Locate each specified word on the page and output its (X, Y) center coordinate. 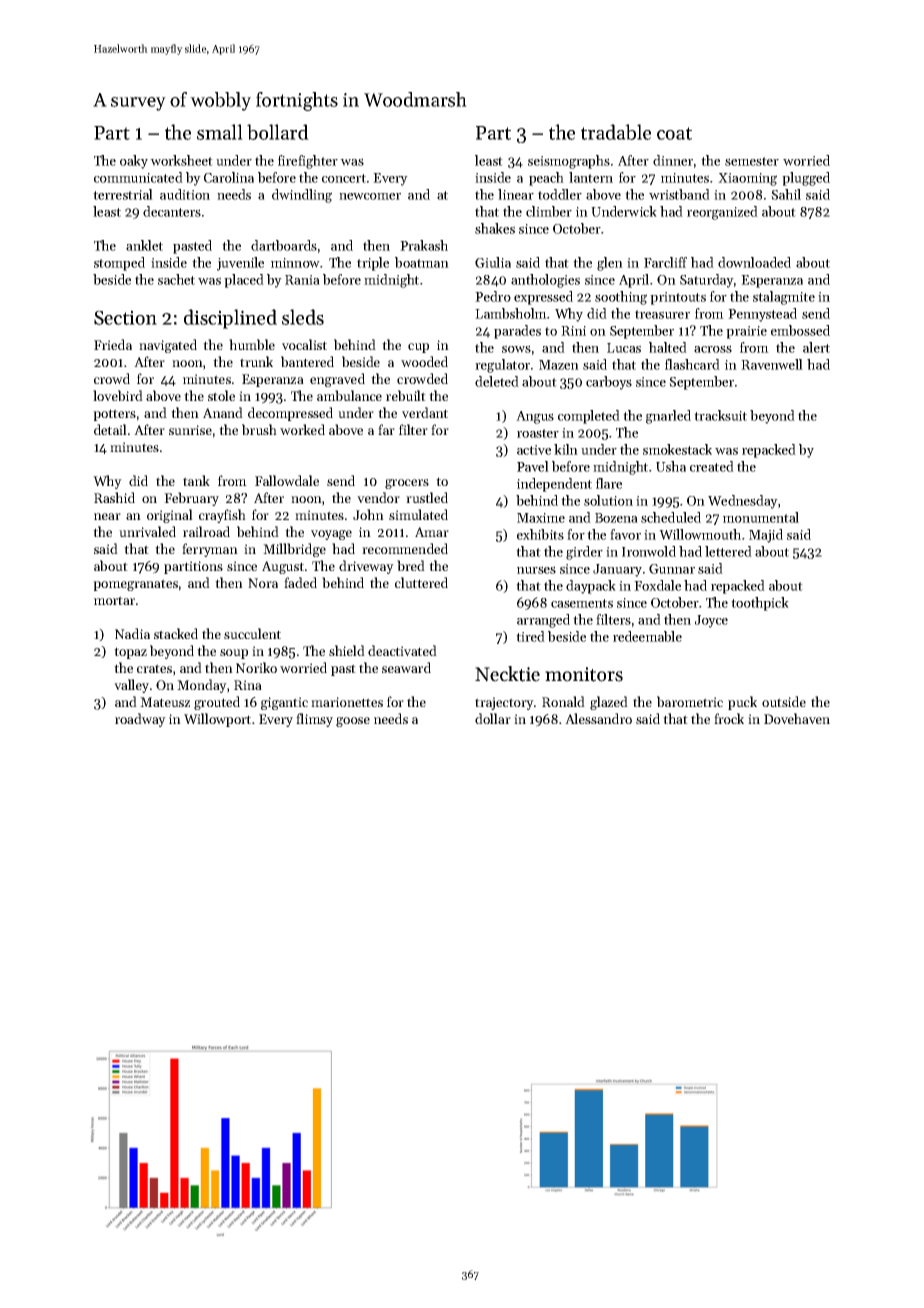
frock (729, 718)
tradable (616, 132)
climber (549, 211)
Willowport (217, 720)
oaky (134, 162)
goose (353, 722)
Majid (766, 536)
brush (259, 429)
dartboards (284, 245)
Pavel (533, 466)
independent (554, 485)
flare (609, 483)
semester (752, 161)
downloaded (754, 262)
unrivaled (147, 531)
